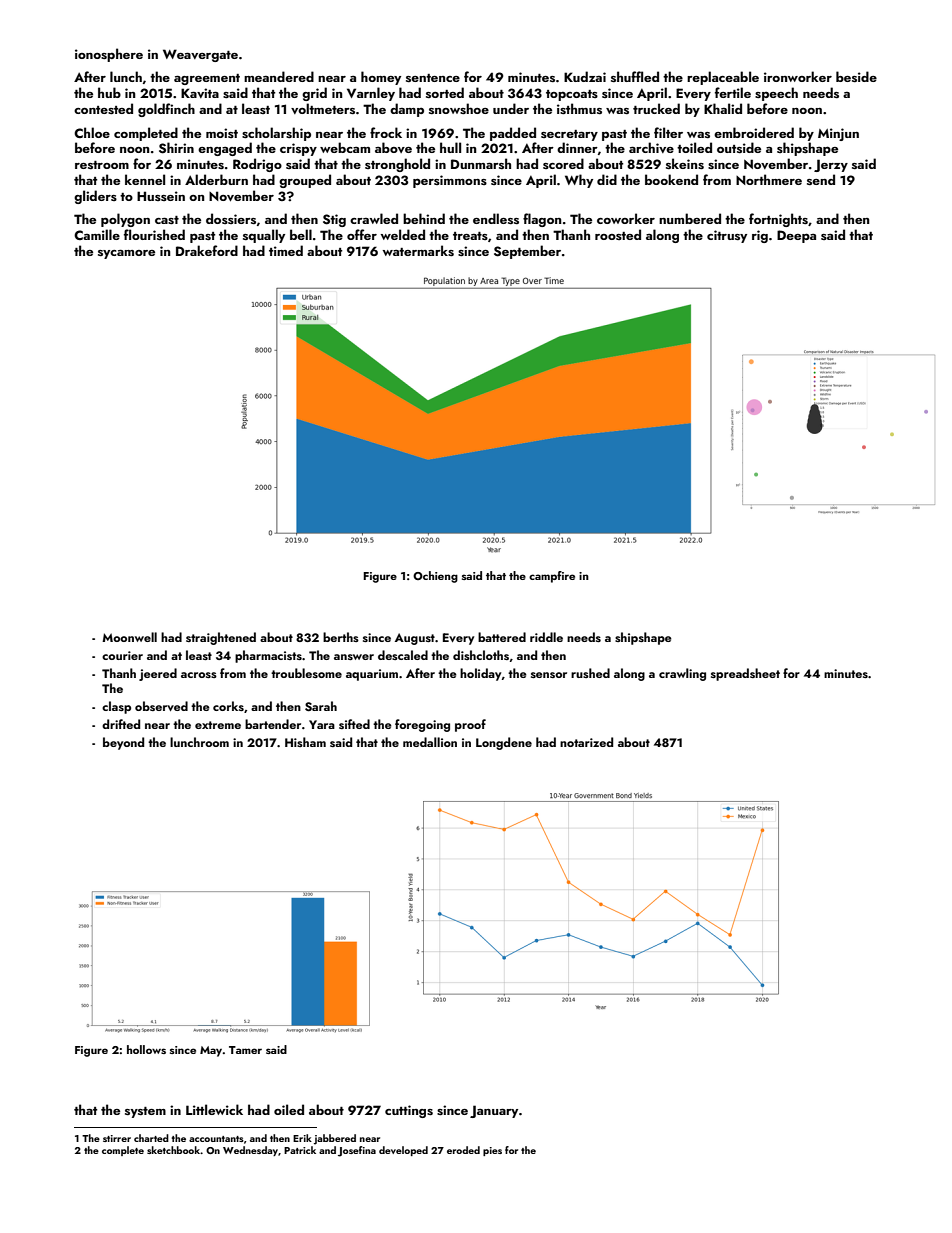 This screenshot has width=952, height=1233. I want to click on sketchbook, so click(173, 1150).
